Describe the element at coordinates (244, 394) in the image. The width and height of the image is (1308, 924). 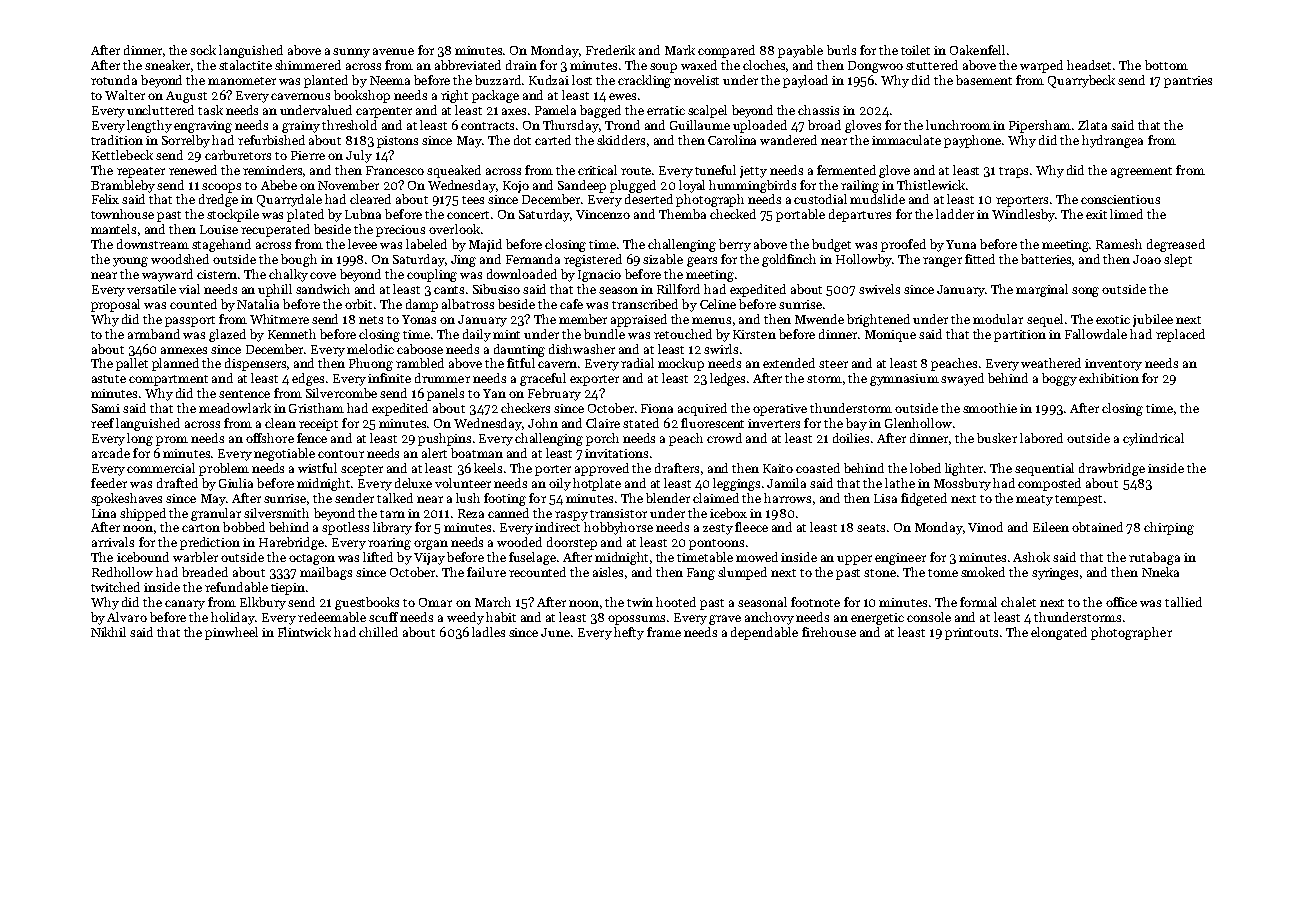
I see `sentence` at that location.
